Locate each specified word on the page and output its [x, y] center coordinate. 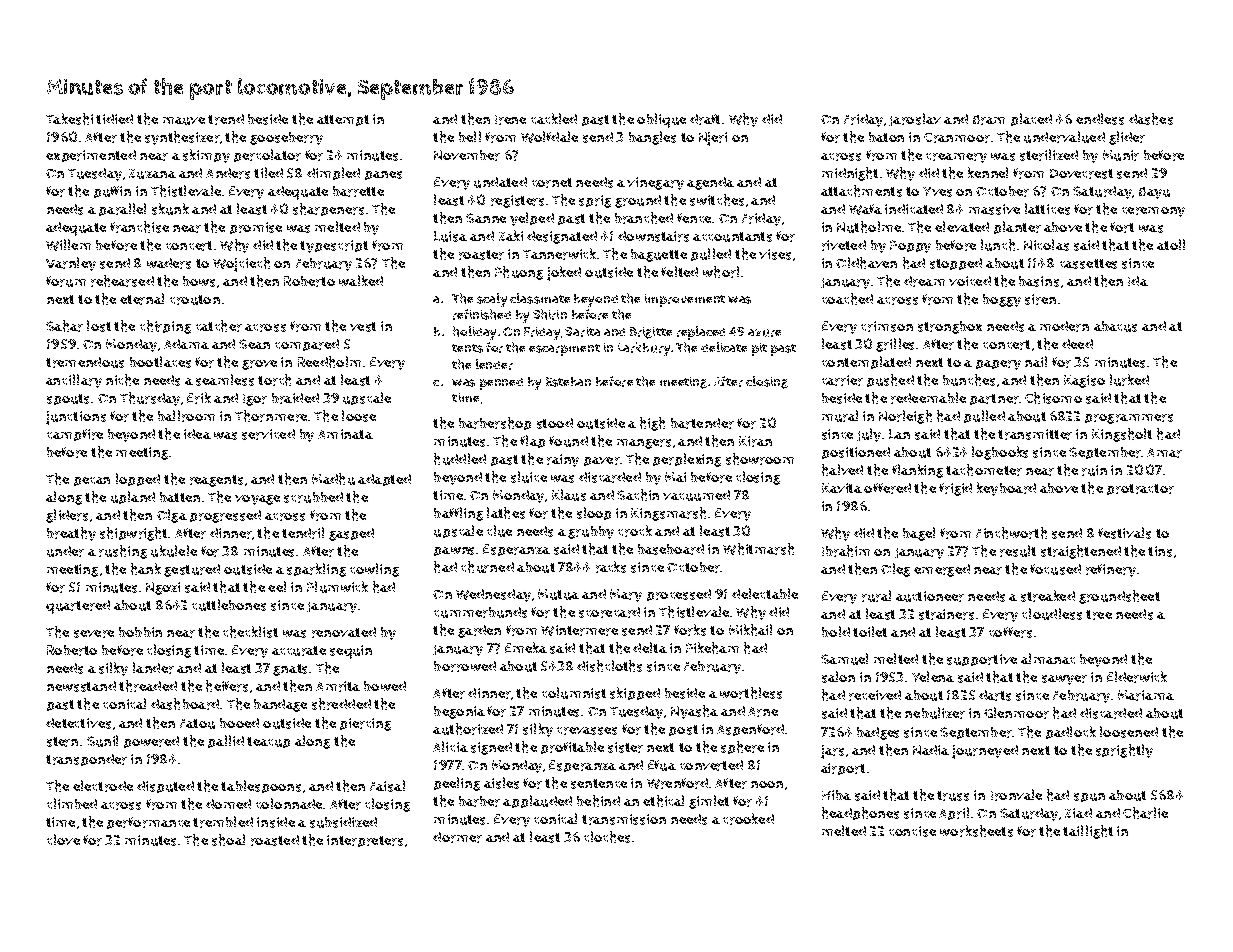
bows [199, 281]
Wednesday [493, 595]
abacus [1115, 326]
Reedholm [329, 362]
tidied [114, 119]
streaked [1048, 596]
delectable [765, 593]
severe [94, 634]
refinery [1111, 570]
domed [228, 804]
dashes [1151, 119]
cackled [554, 118]
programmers [1129, 419]
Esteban [568, 382]
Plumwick [337, 587]
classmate [540, 298]
